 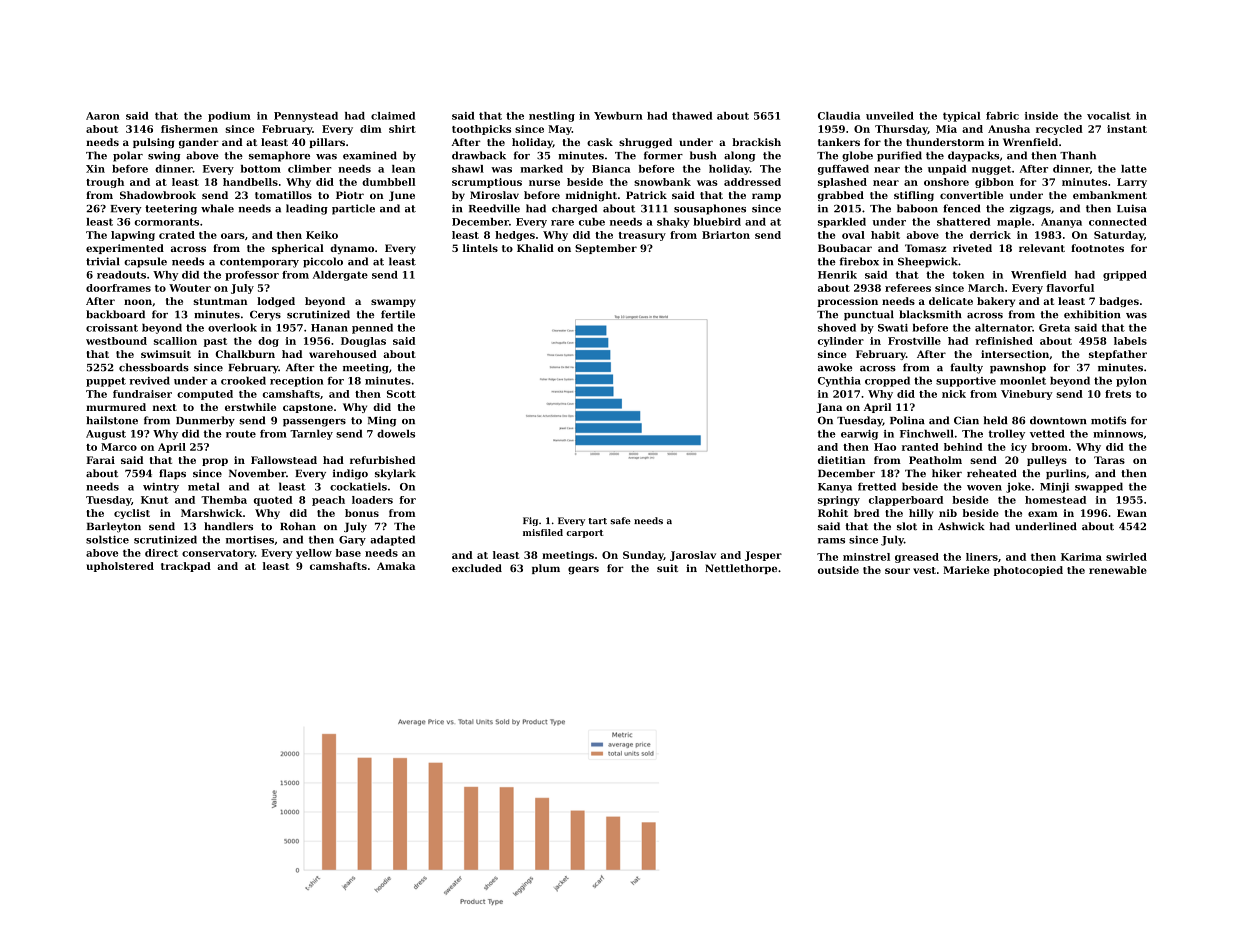 I want to click on murmured, so click(x=116, y=407).
